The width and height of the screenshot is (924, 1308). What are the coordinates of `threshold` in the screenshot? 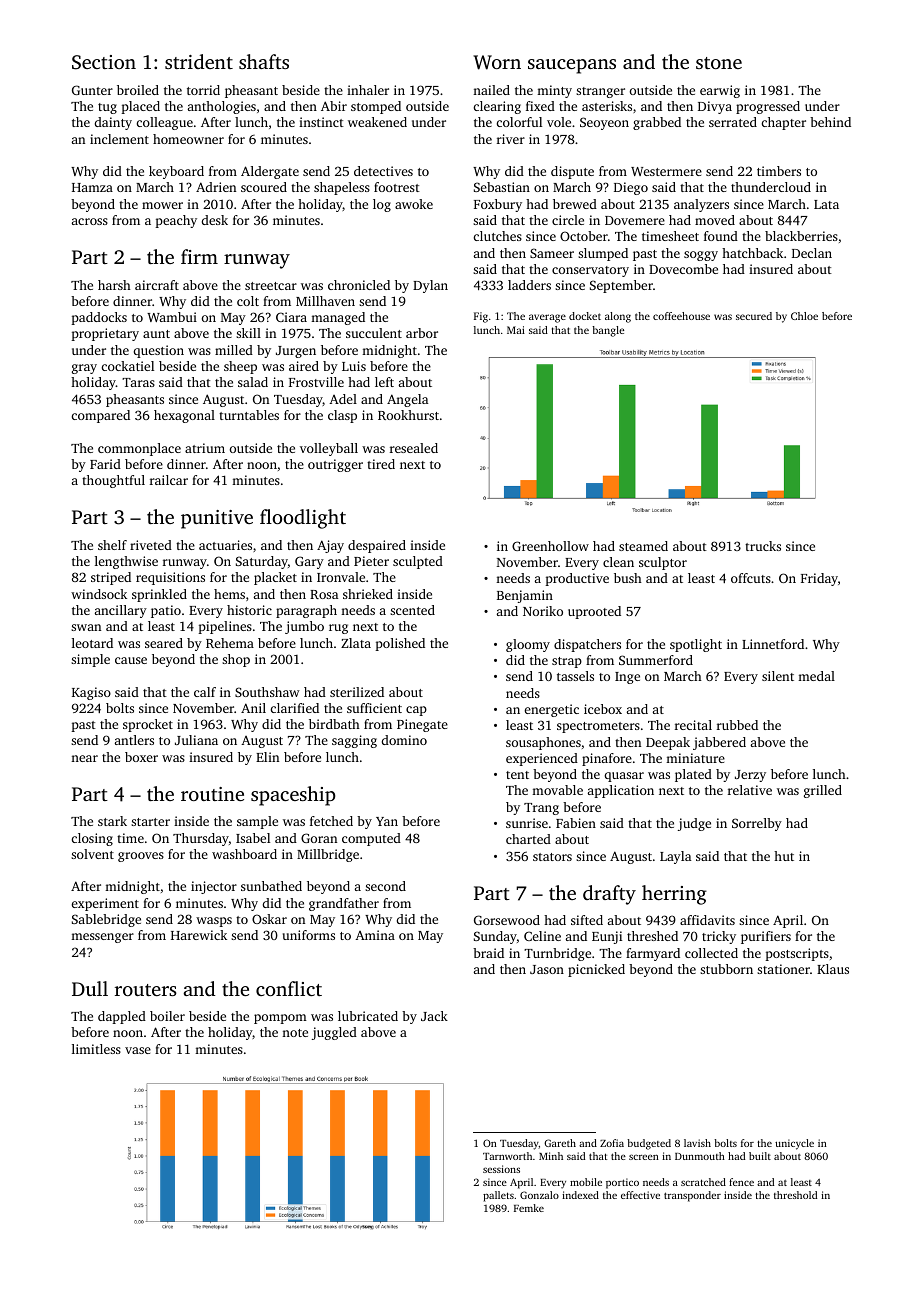 It's located at (795, 1195).
